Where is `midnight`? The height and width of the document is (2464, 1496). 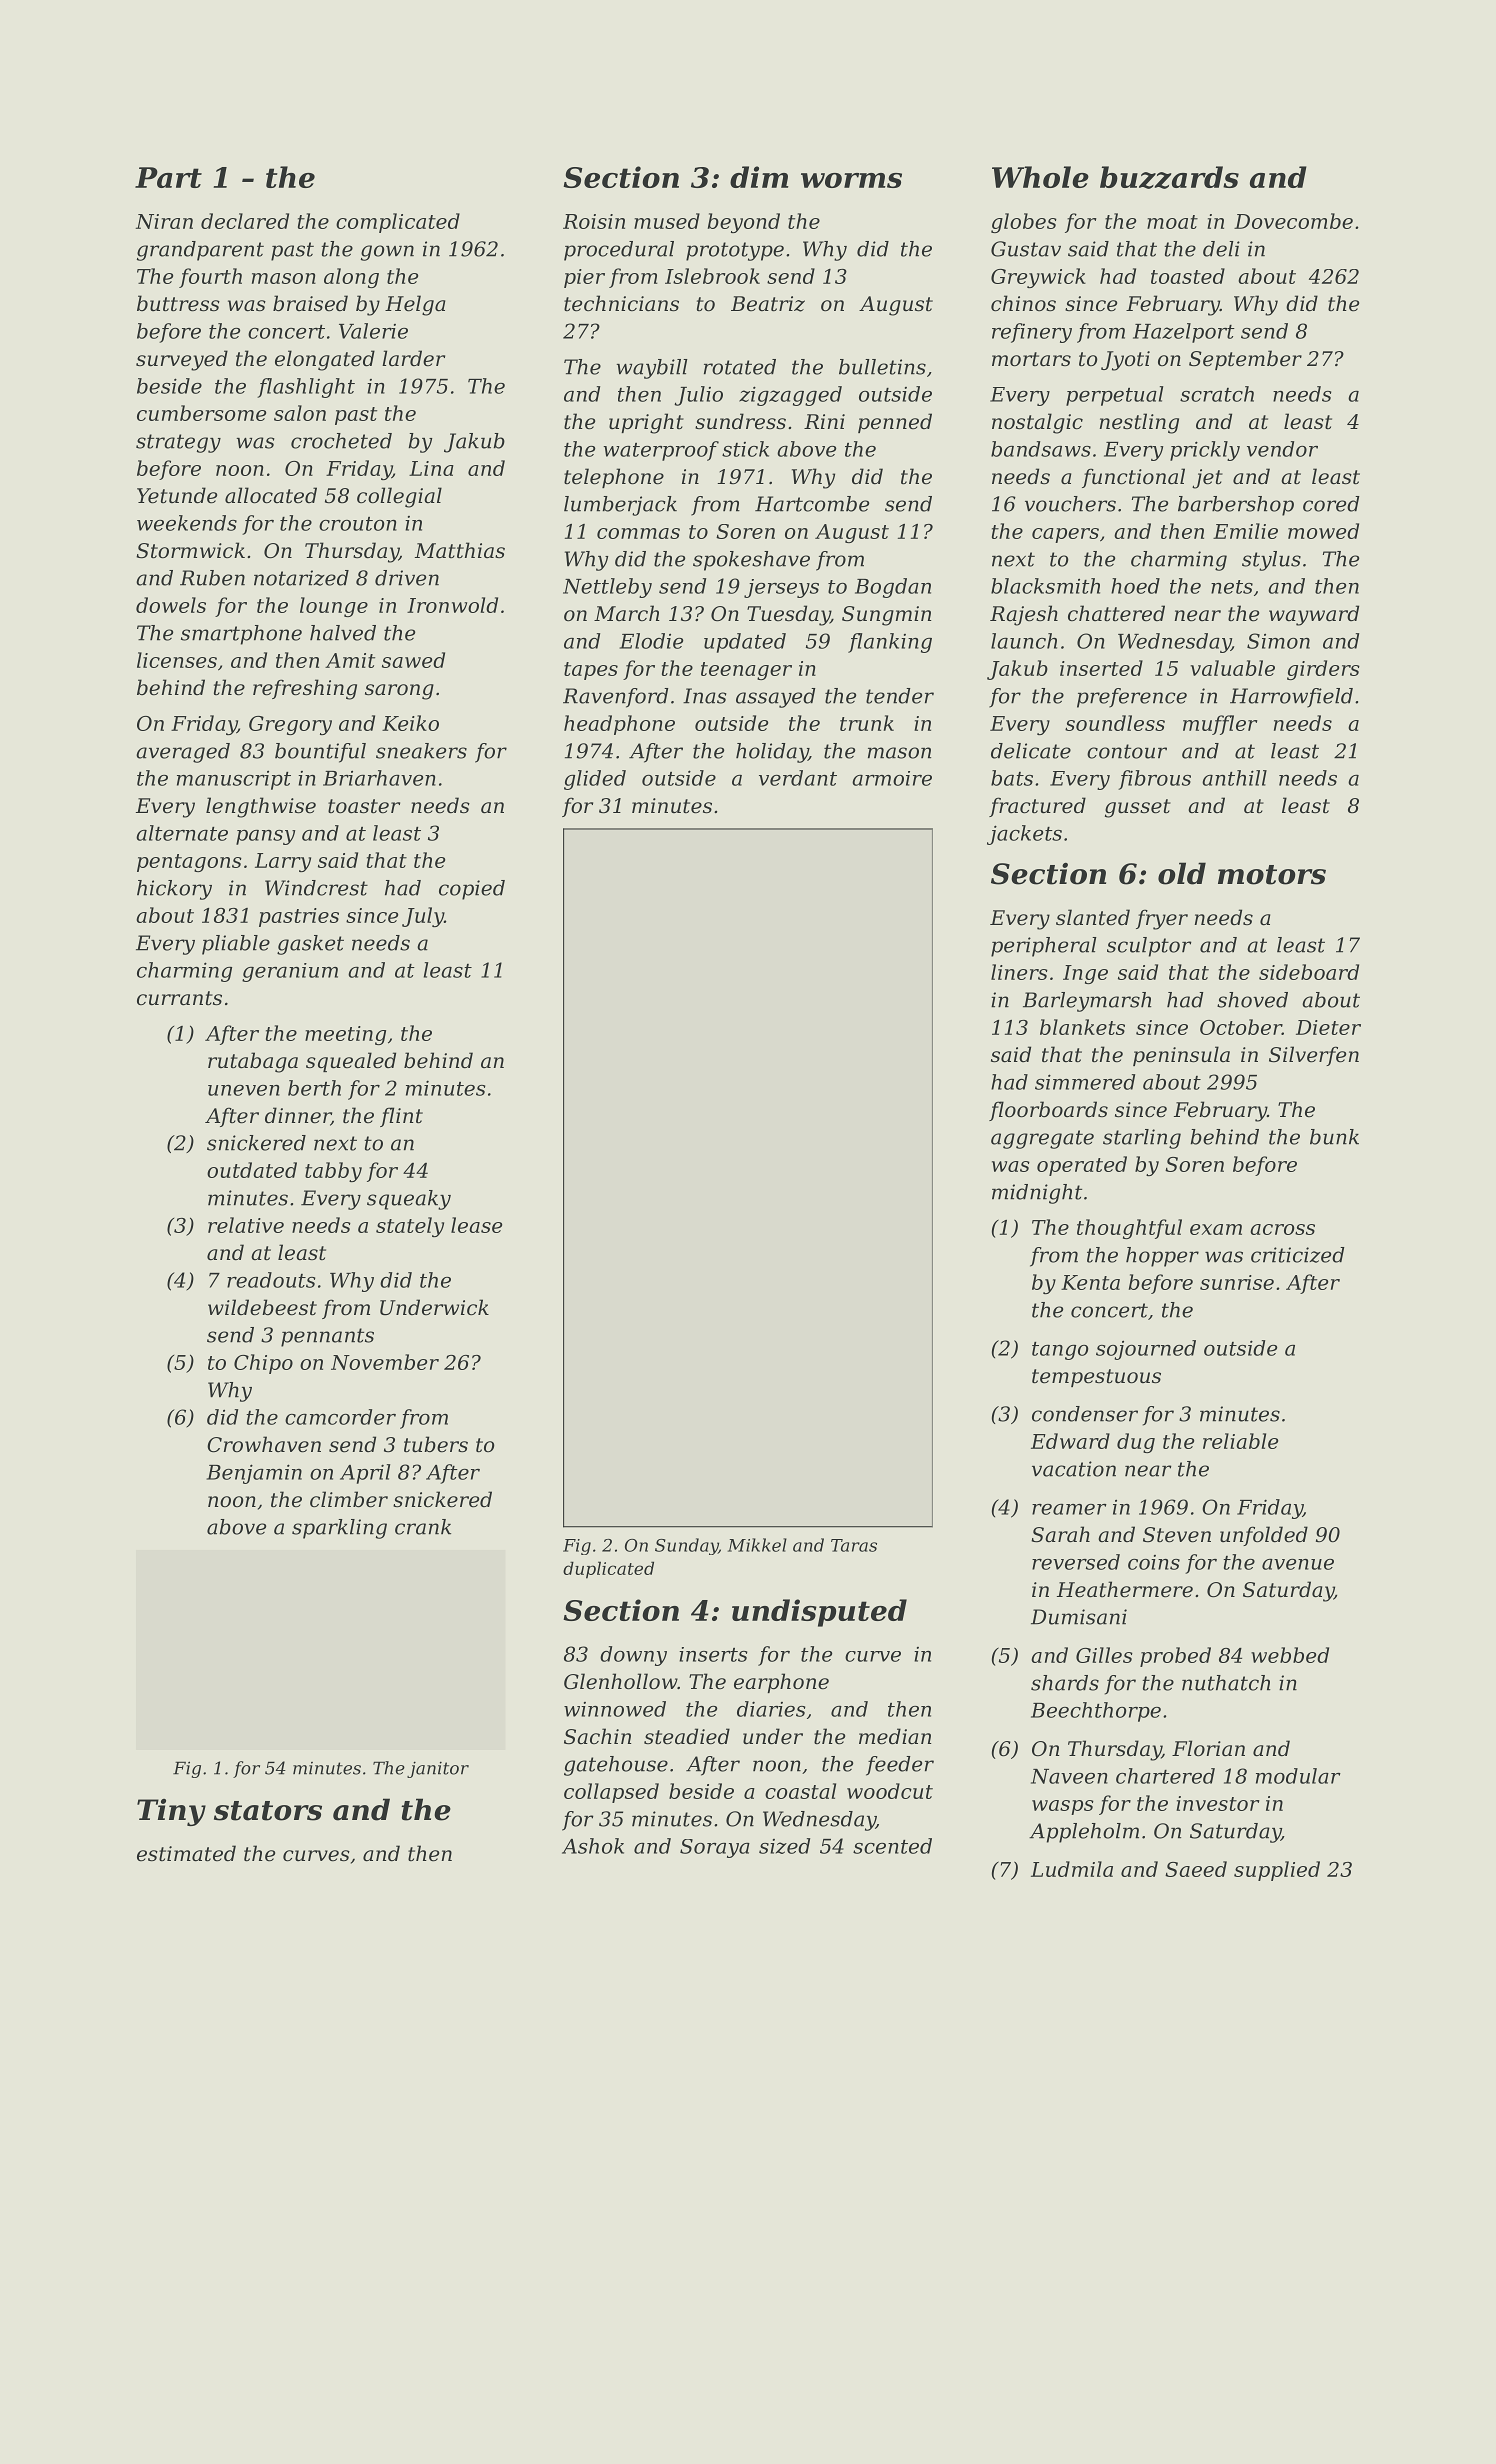 midnight is located at coordinates (1037, 1194).
